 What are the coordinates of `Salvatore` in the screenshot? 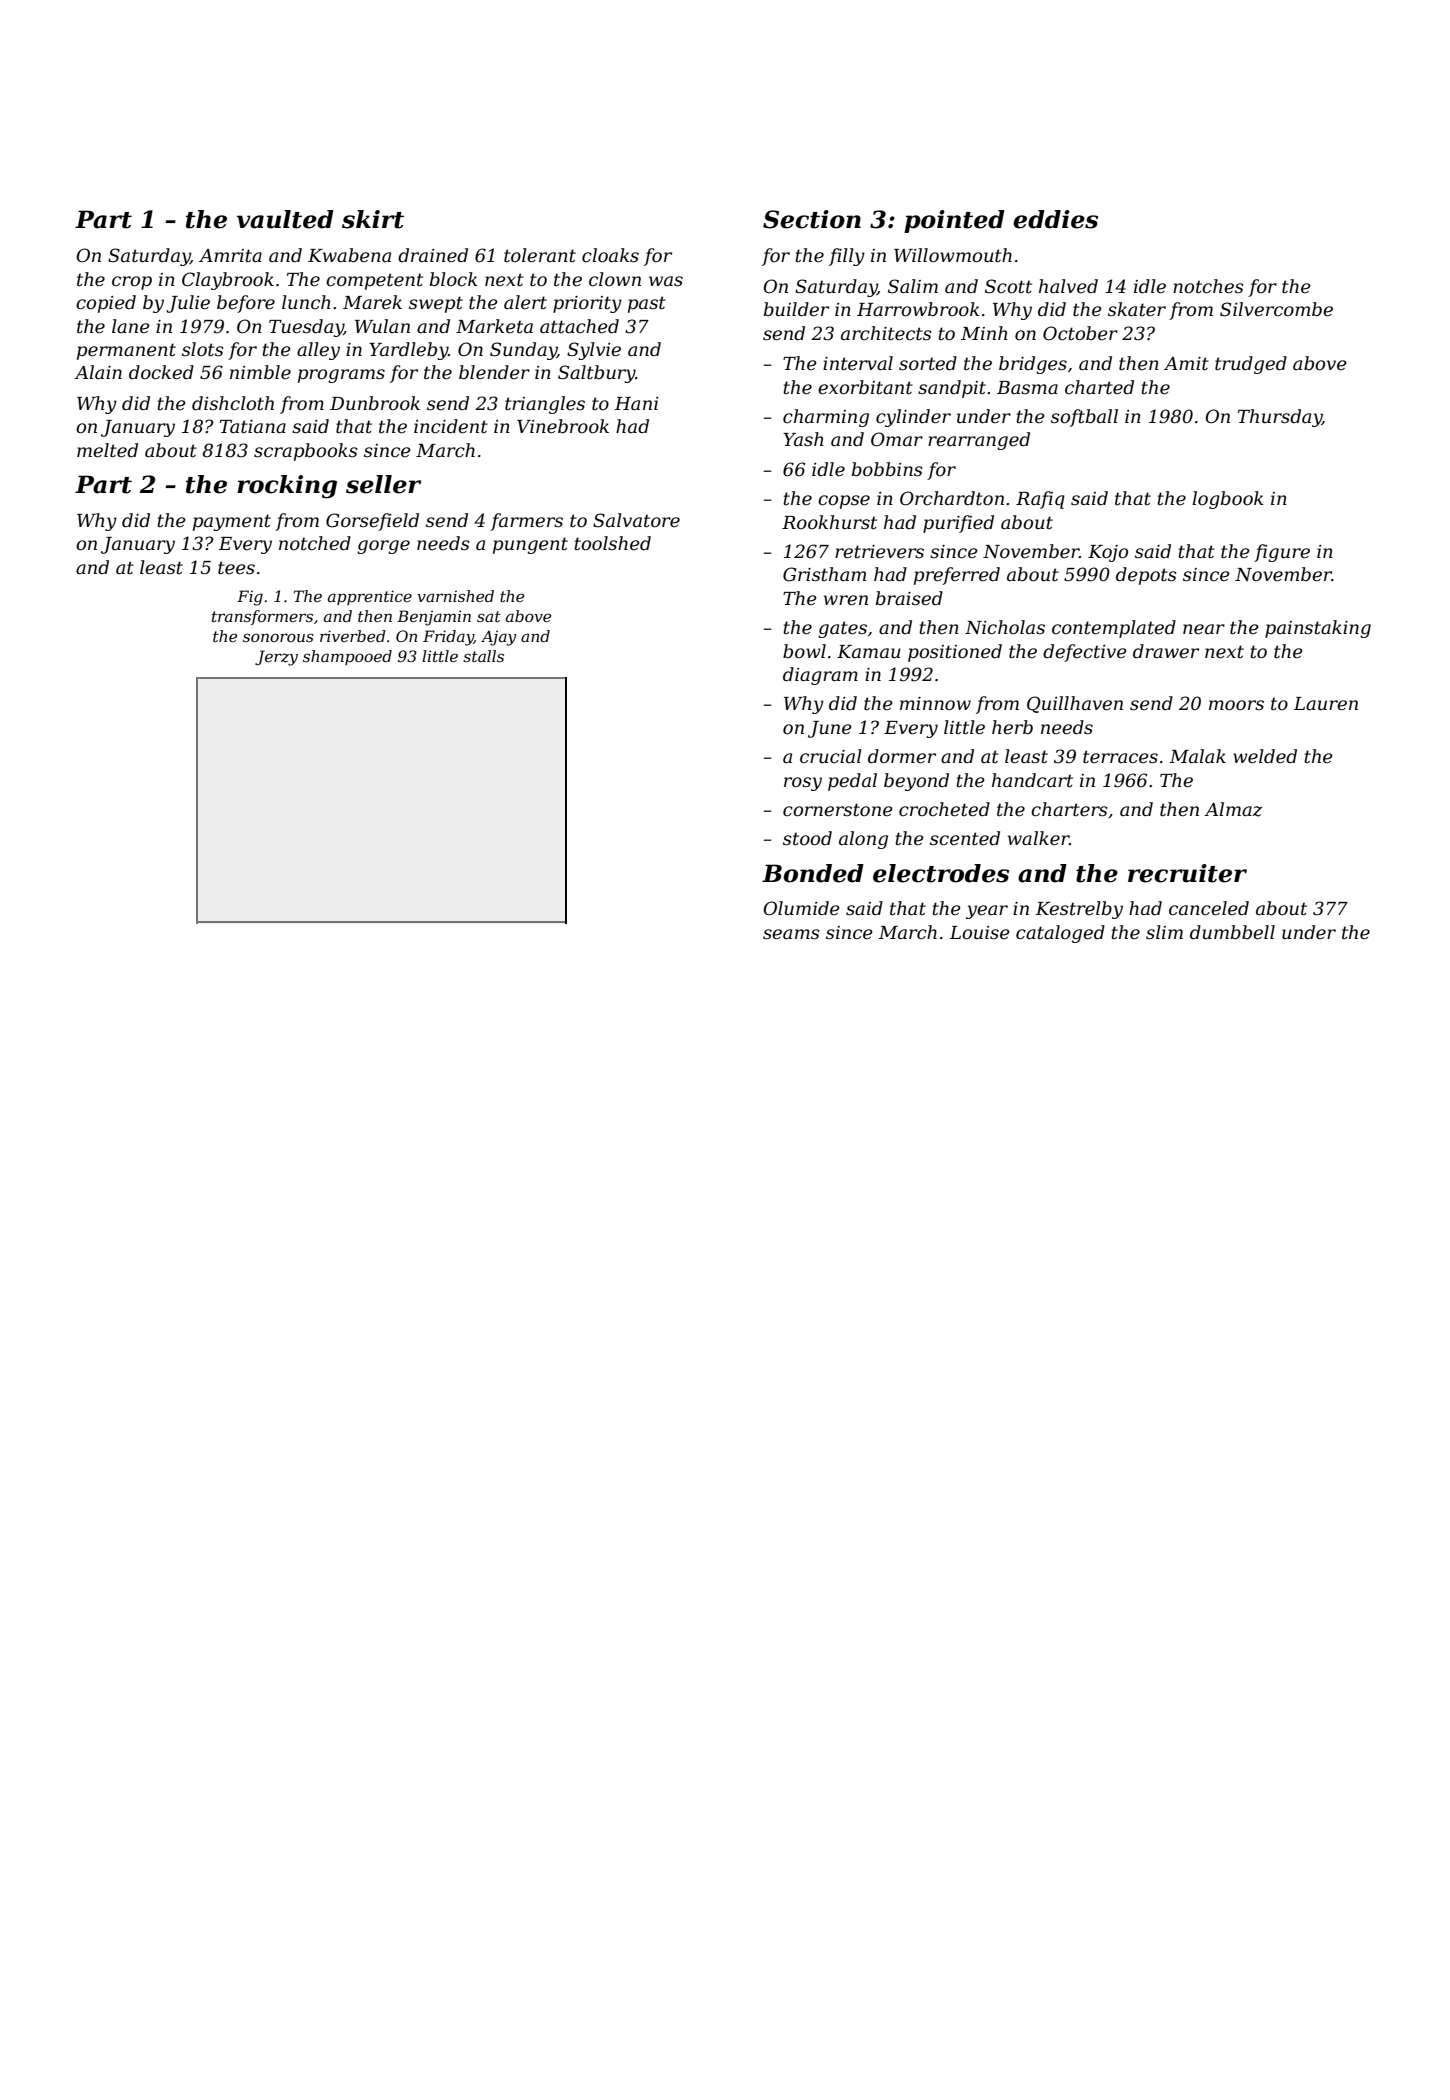 It's located at (636, 520).
